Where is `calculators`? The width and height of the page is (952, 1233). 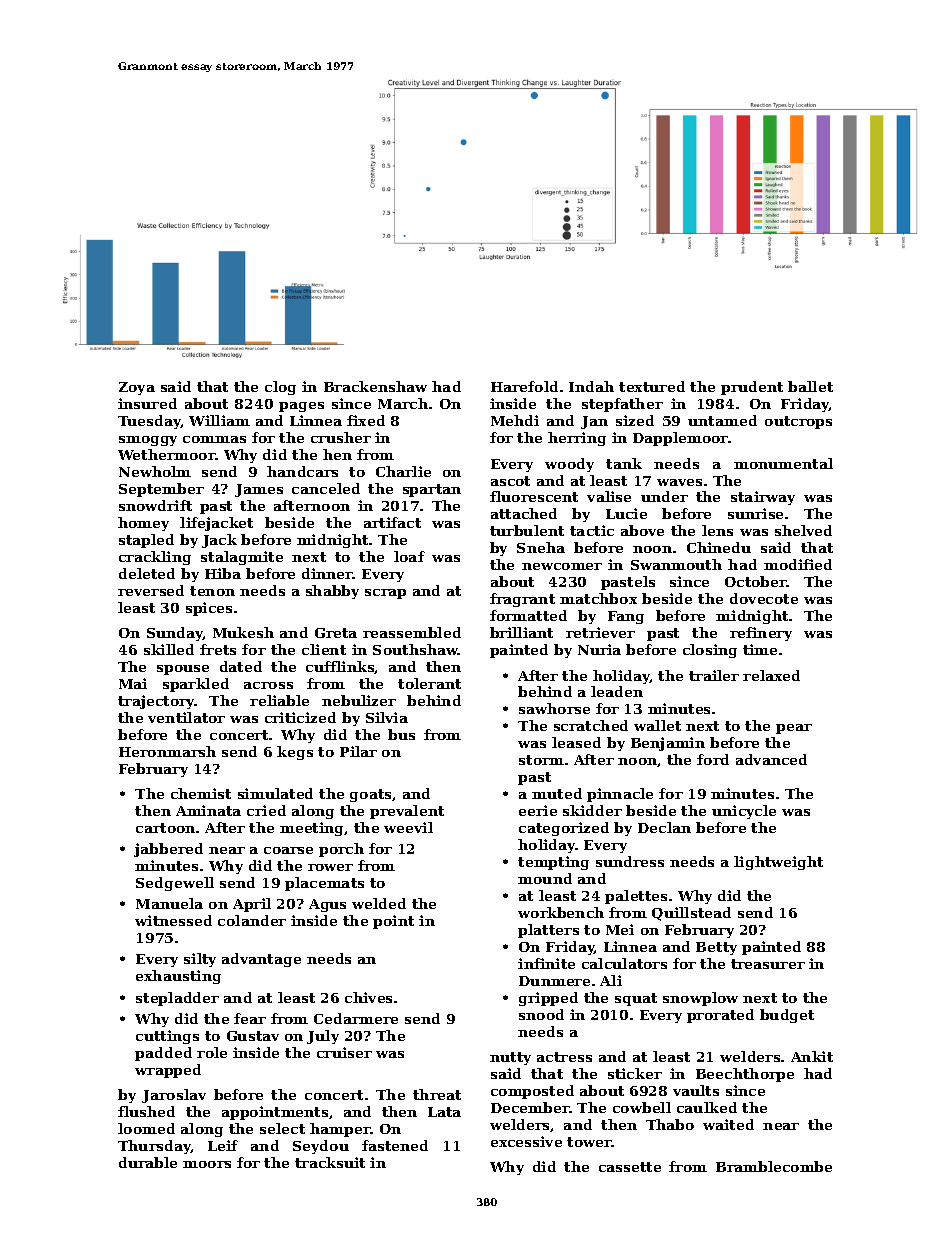
calculators is located at coordinates (624, 963).
